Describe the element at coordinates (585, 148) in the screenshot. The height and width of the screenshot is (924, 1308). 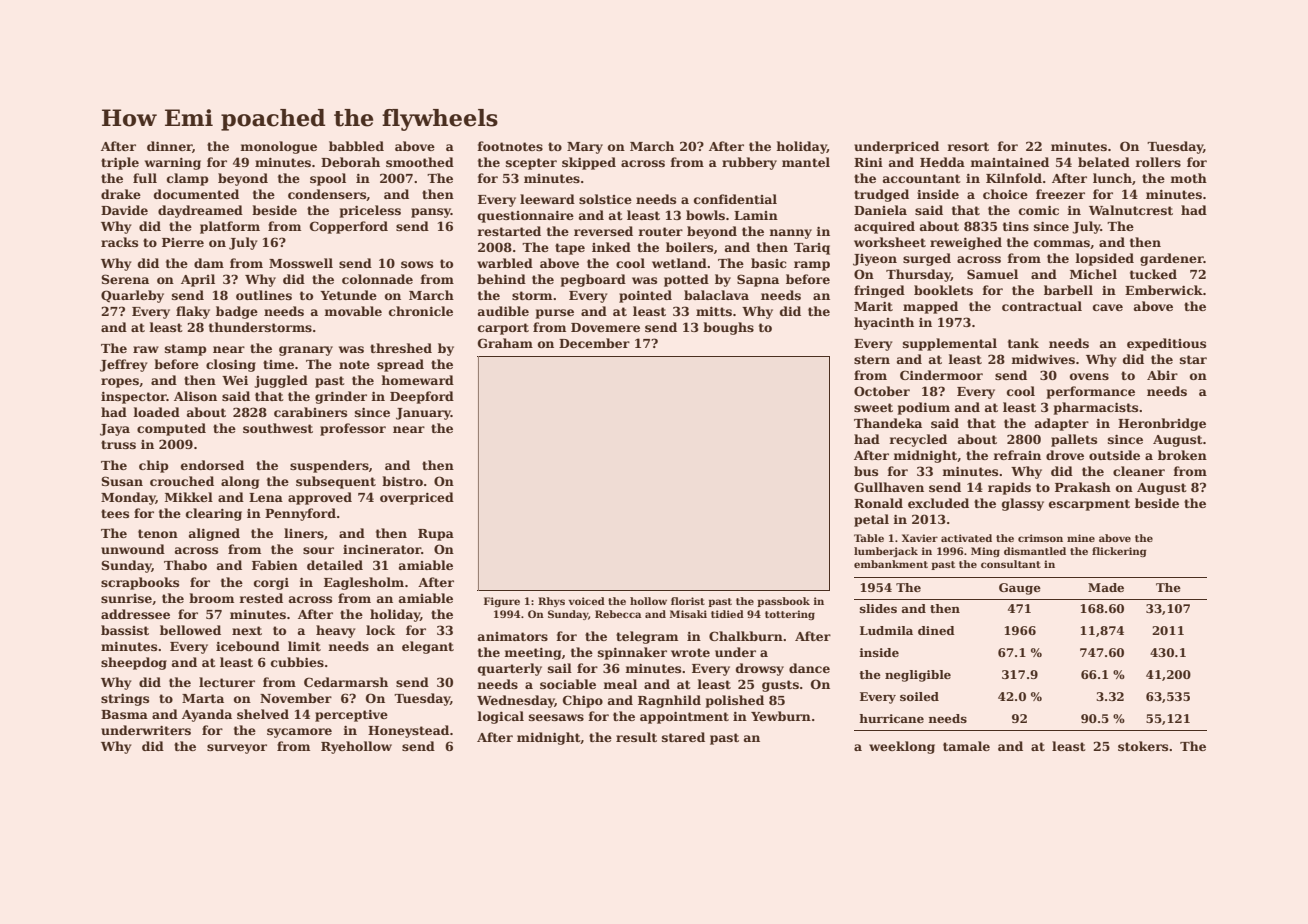
I see `Mary` at that location.
